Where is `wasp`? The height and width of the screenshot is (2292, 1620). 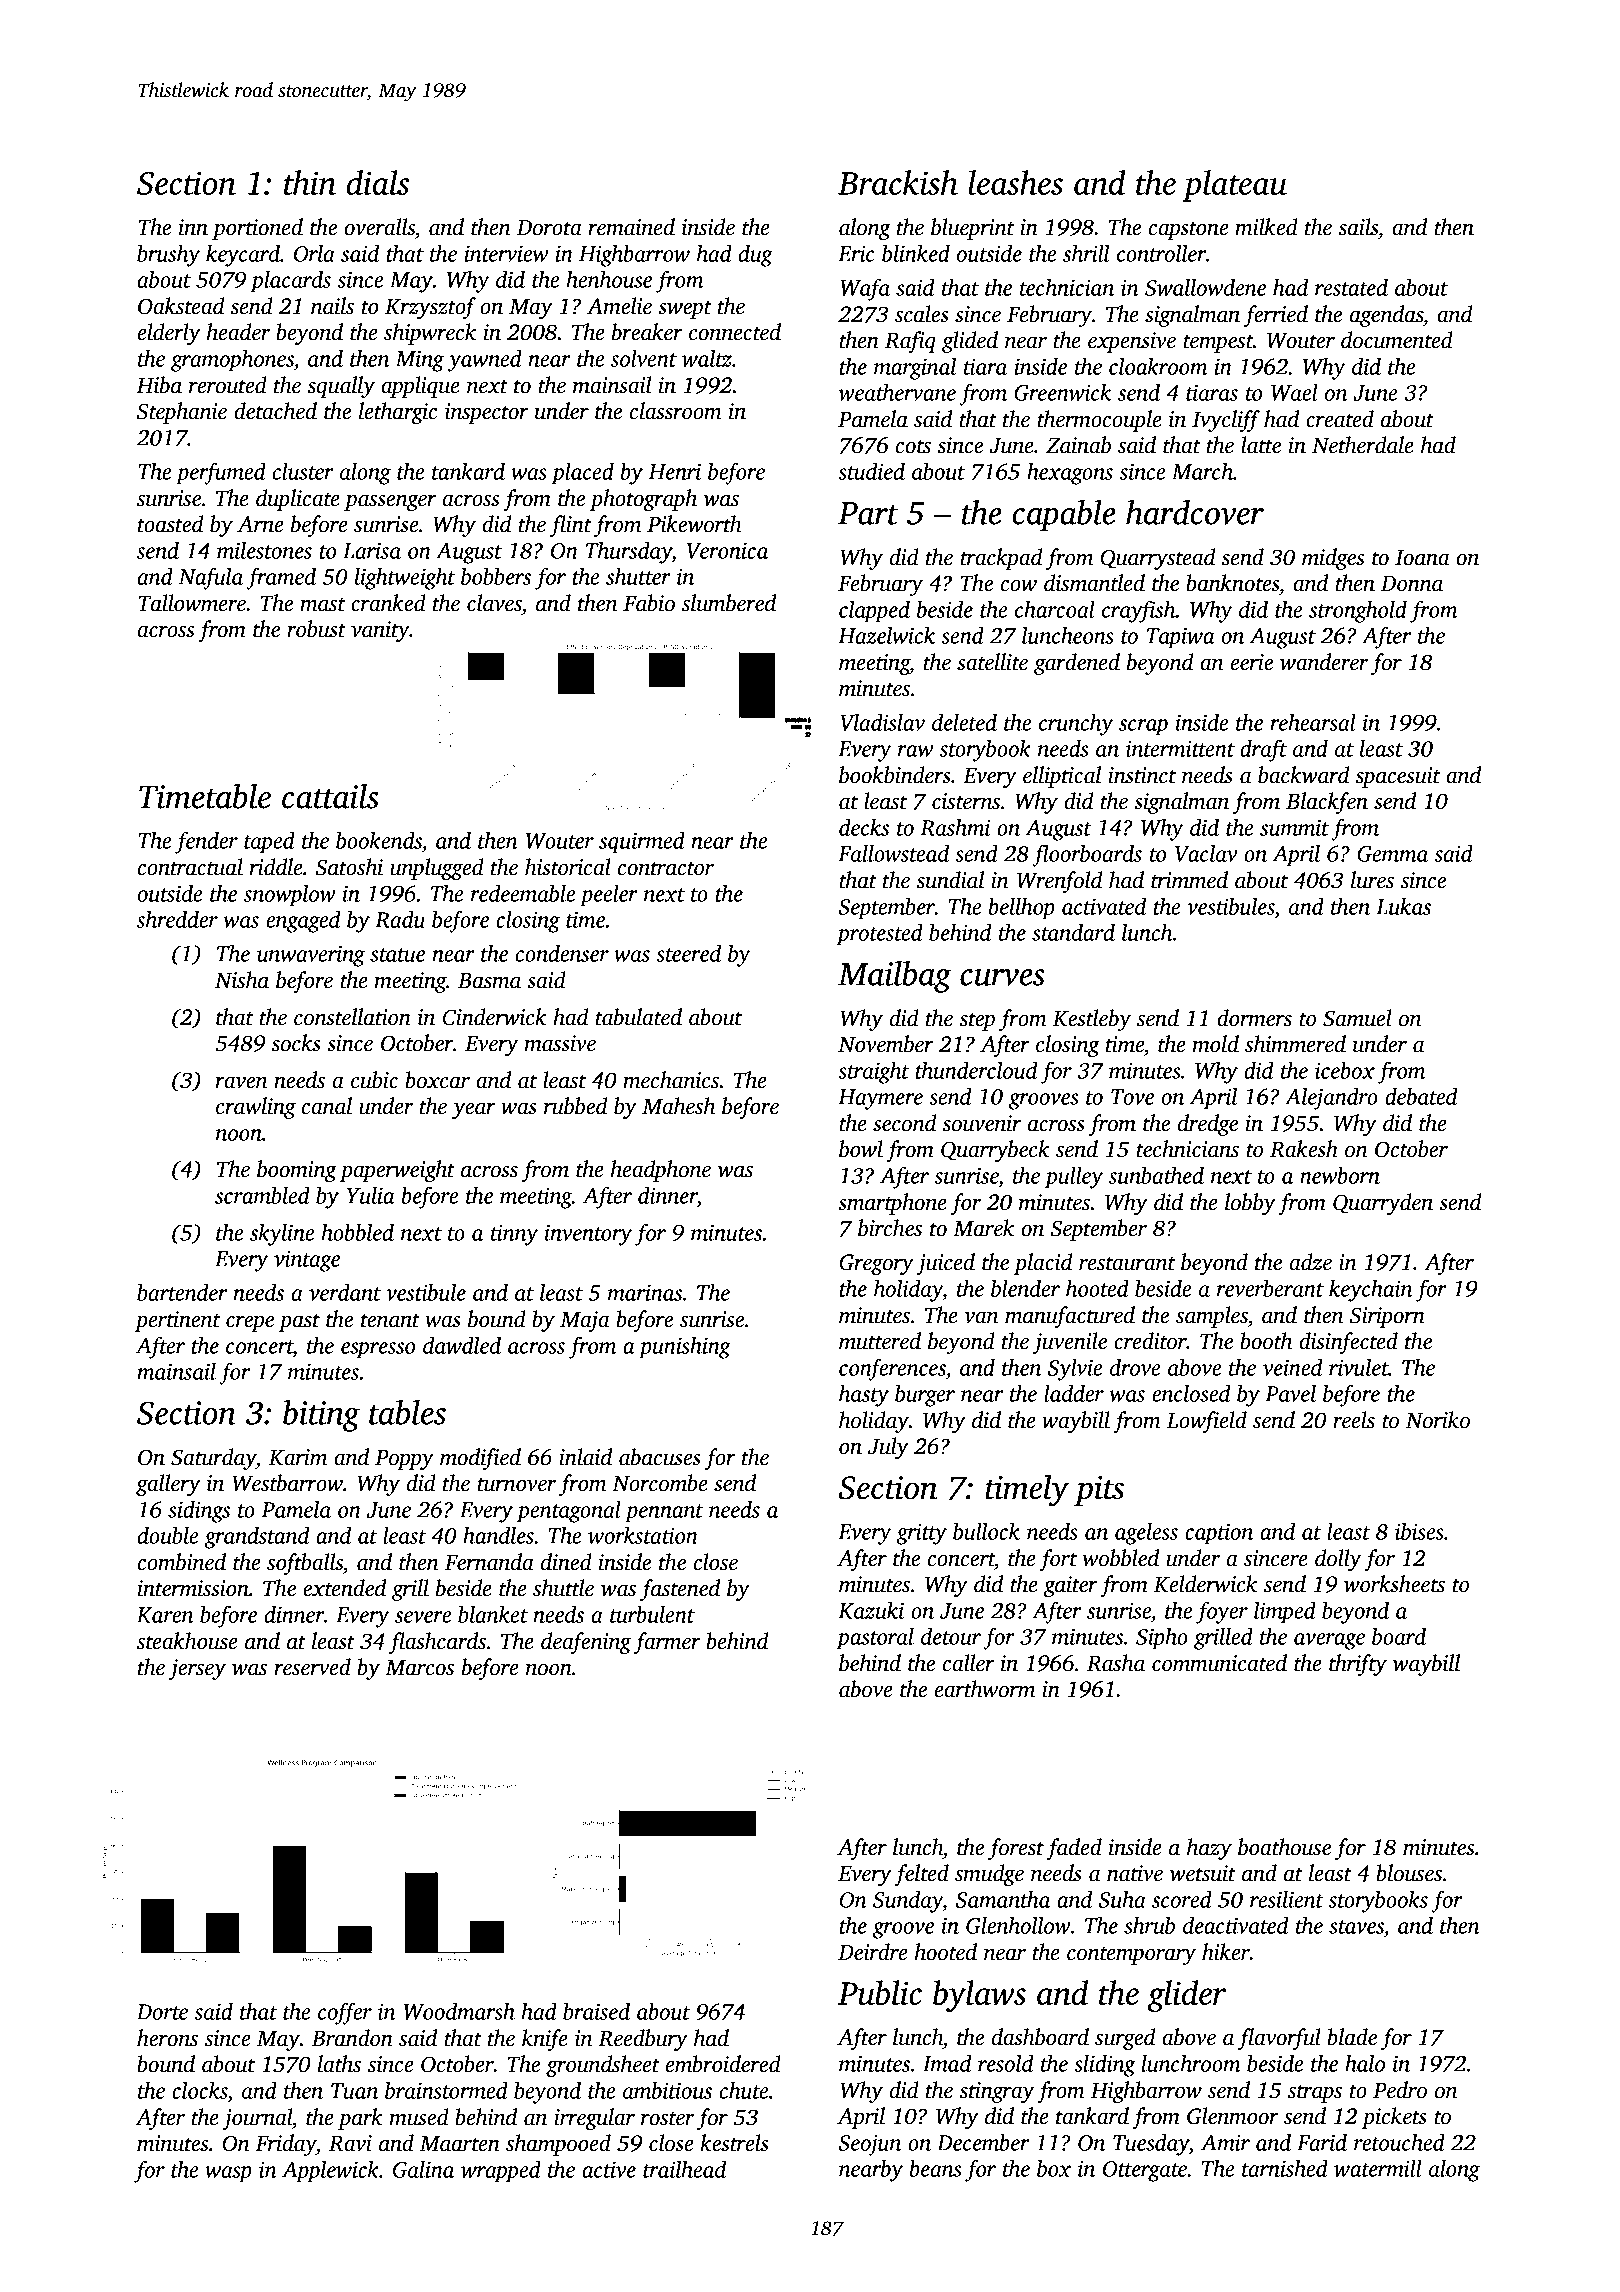 wasp is located at coordinates (228, 2174).
